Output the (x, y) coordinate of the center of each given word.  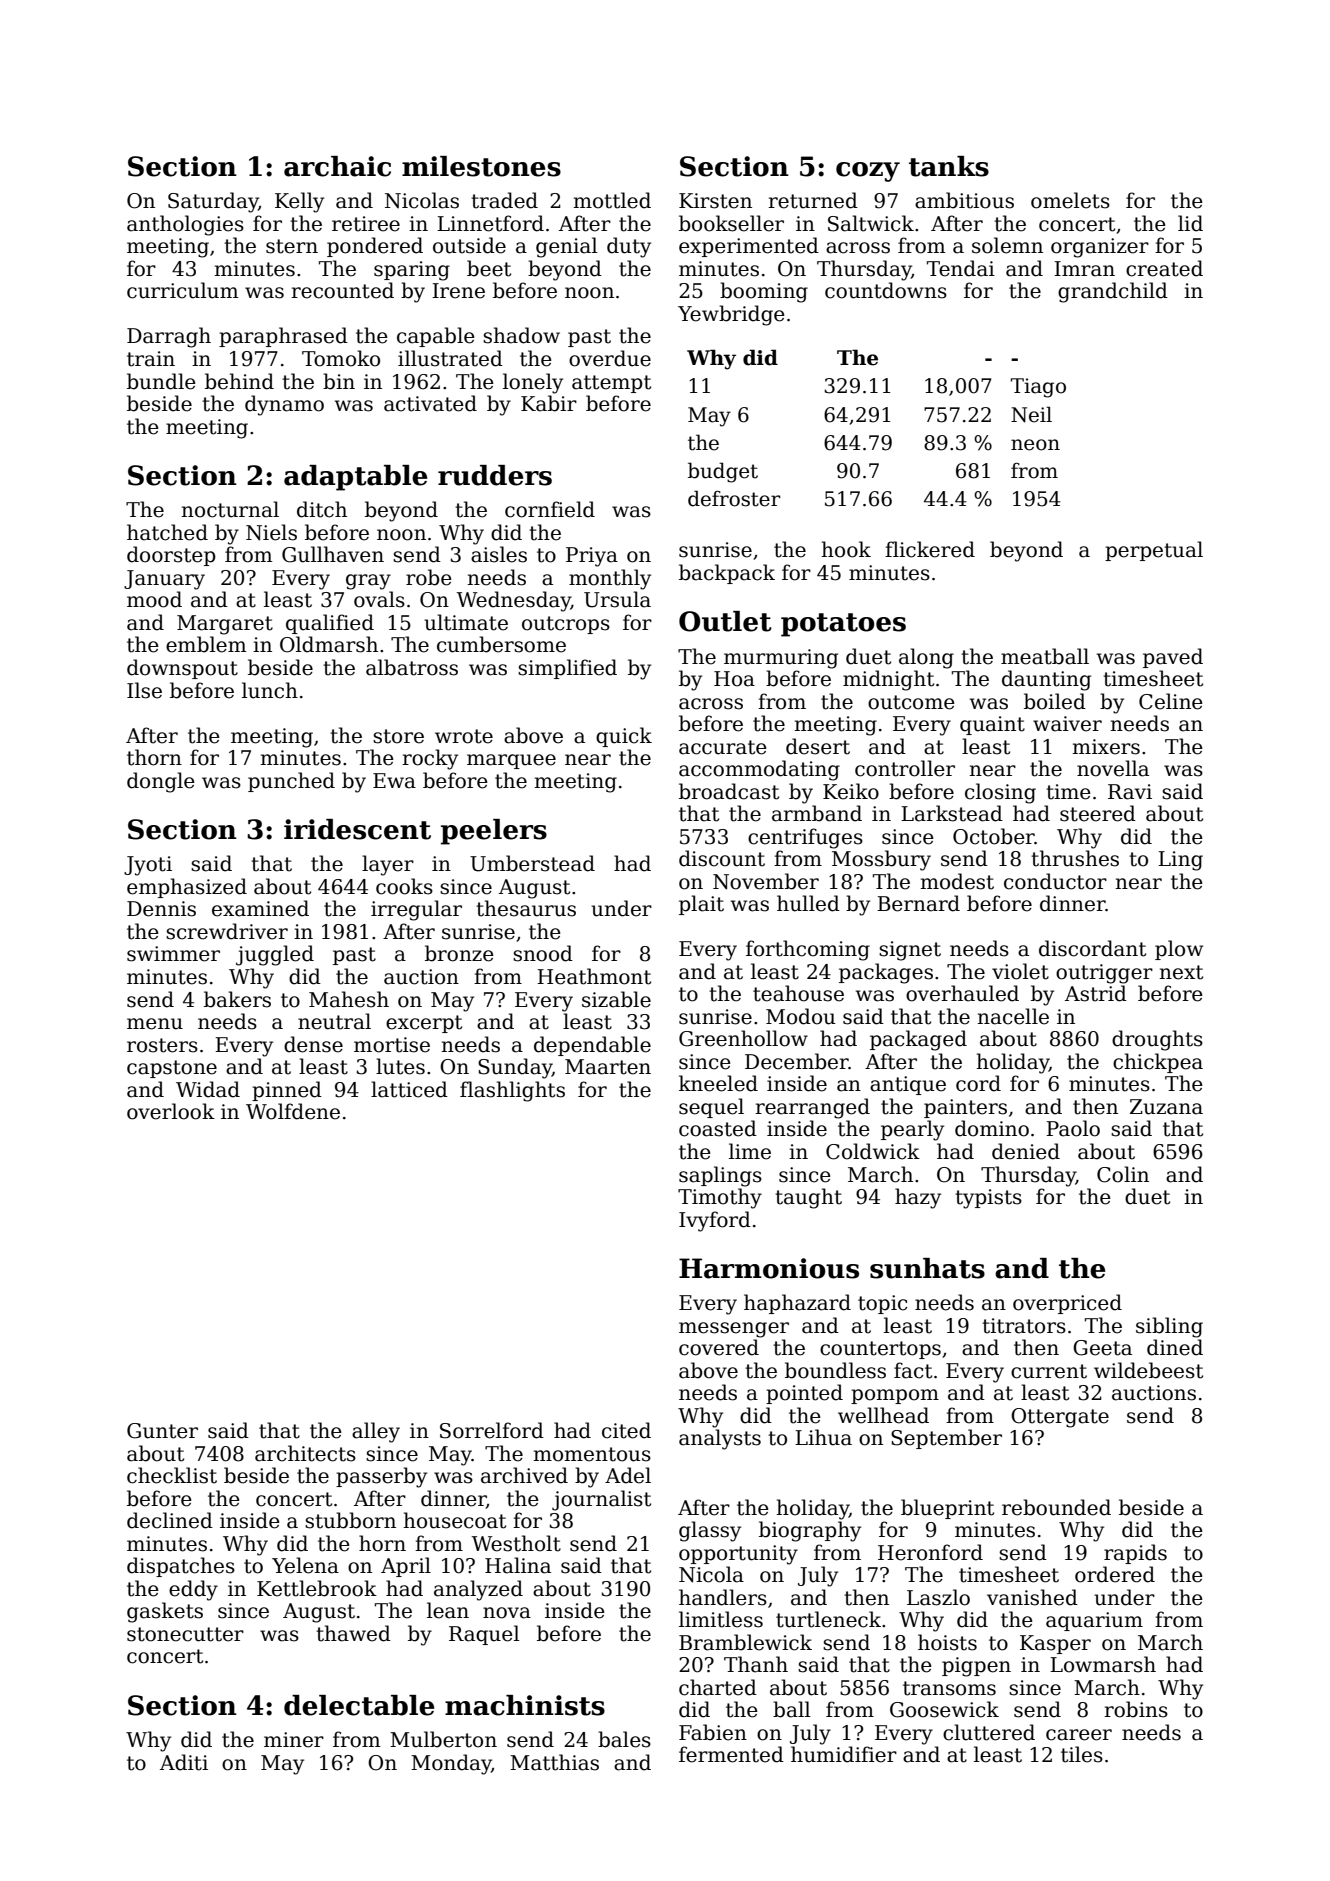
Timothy (720, 1198)
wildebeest (1148, 1370)
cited (626, 1430)
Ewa (394, 781)
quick (624, 737)
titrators (1024, 1326)
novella (1113, 768)
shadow (521, 335)
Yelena (305, 1565)
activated (430, 403)
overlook (171, 1111)
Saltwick (871, 223)
